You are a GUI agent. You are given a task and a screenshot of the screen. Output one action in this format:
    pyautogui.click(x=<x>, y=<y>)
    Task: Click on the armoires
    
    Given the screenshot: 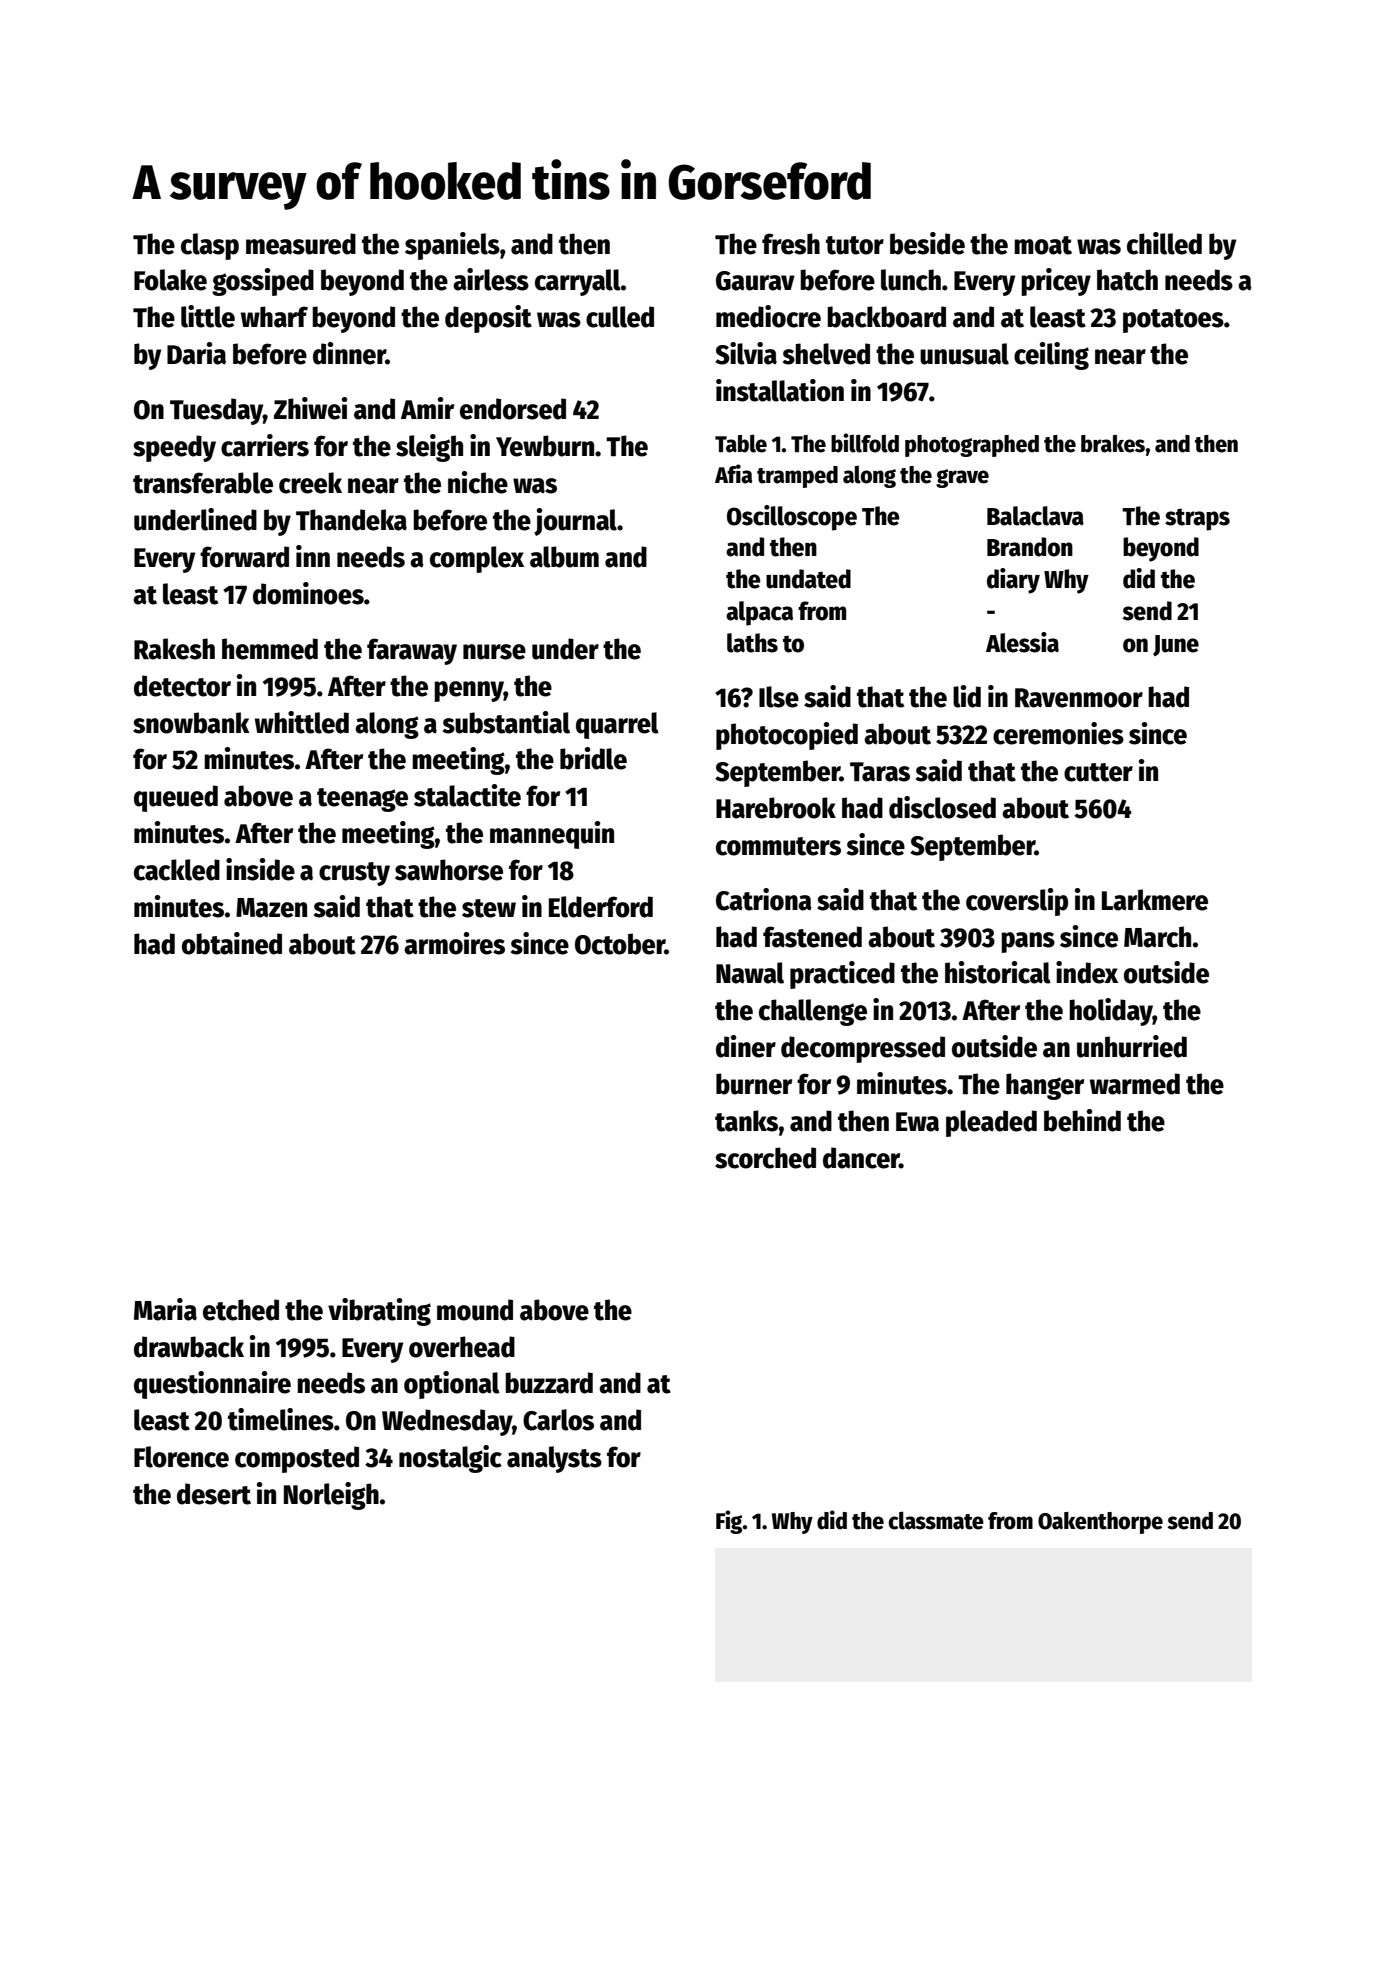 What is the action you would take?
    pyautogui.click(x=454, y=943)
